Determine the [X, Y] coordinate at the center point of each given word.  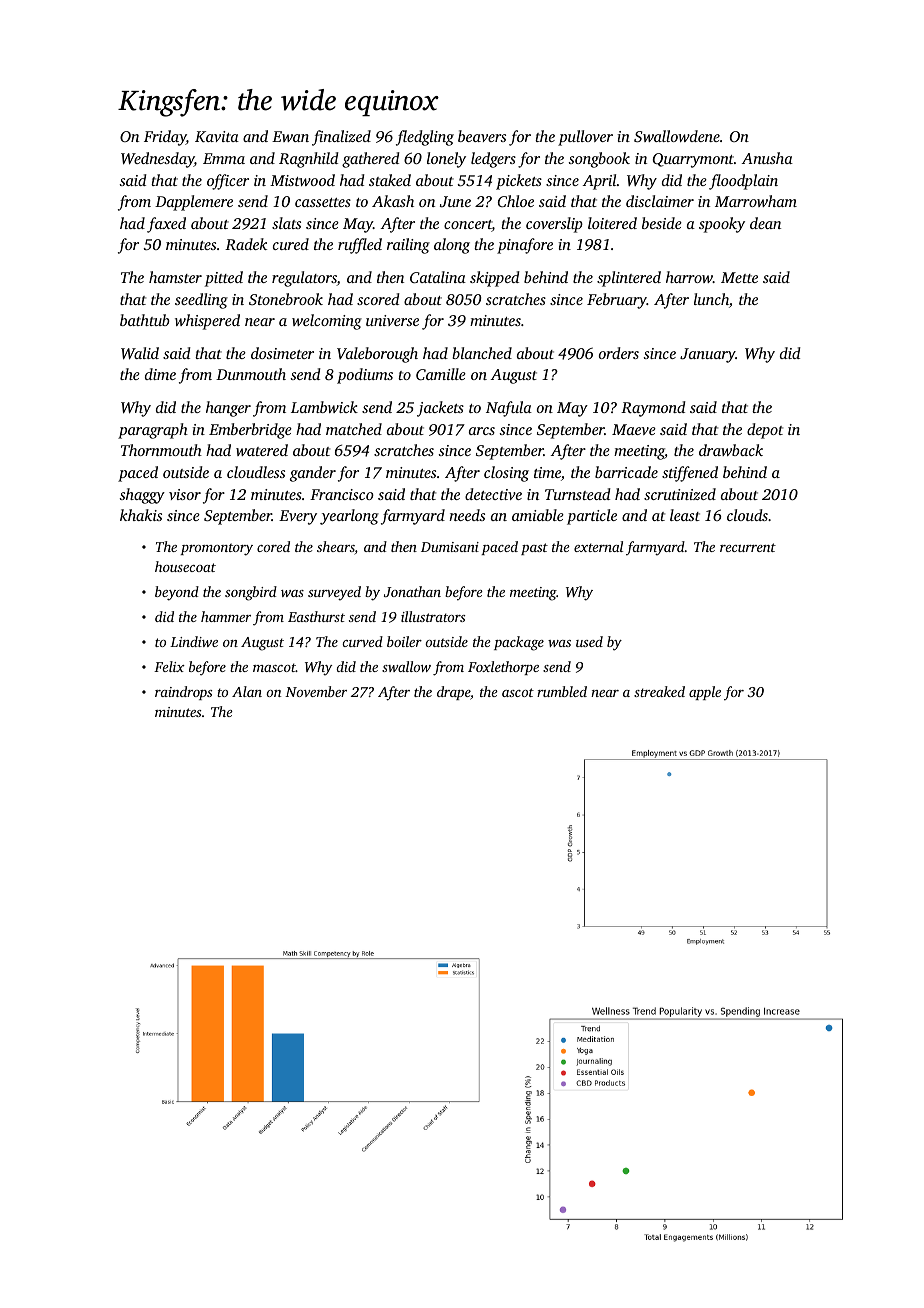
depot [765, 431]
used [589, 641]
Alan [247, 691]
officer [228, 182]
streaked [659, 691]
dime [160, 374]
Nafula [509, 409]
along [452, 246]
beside [662, 223]
